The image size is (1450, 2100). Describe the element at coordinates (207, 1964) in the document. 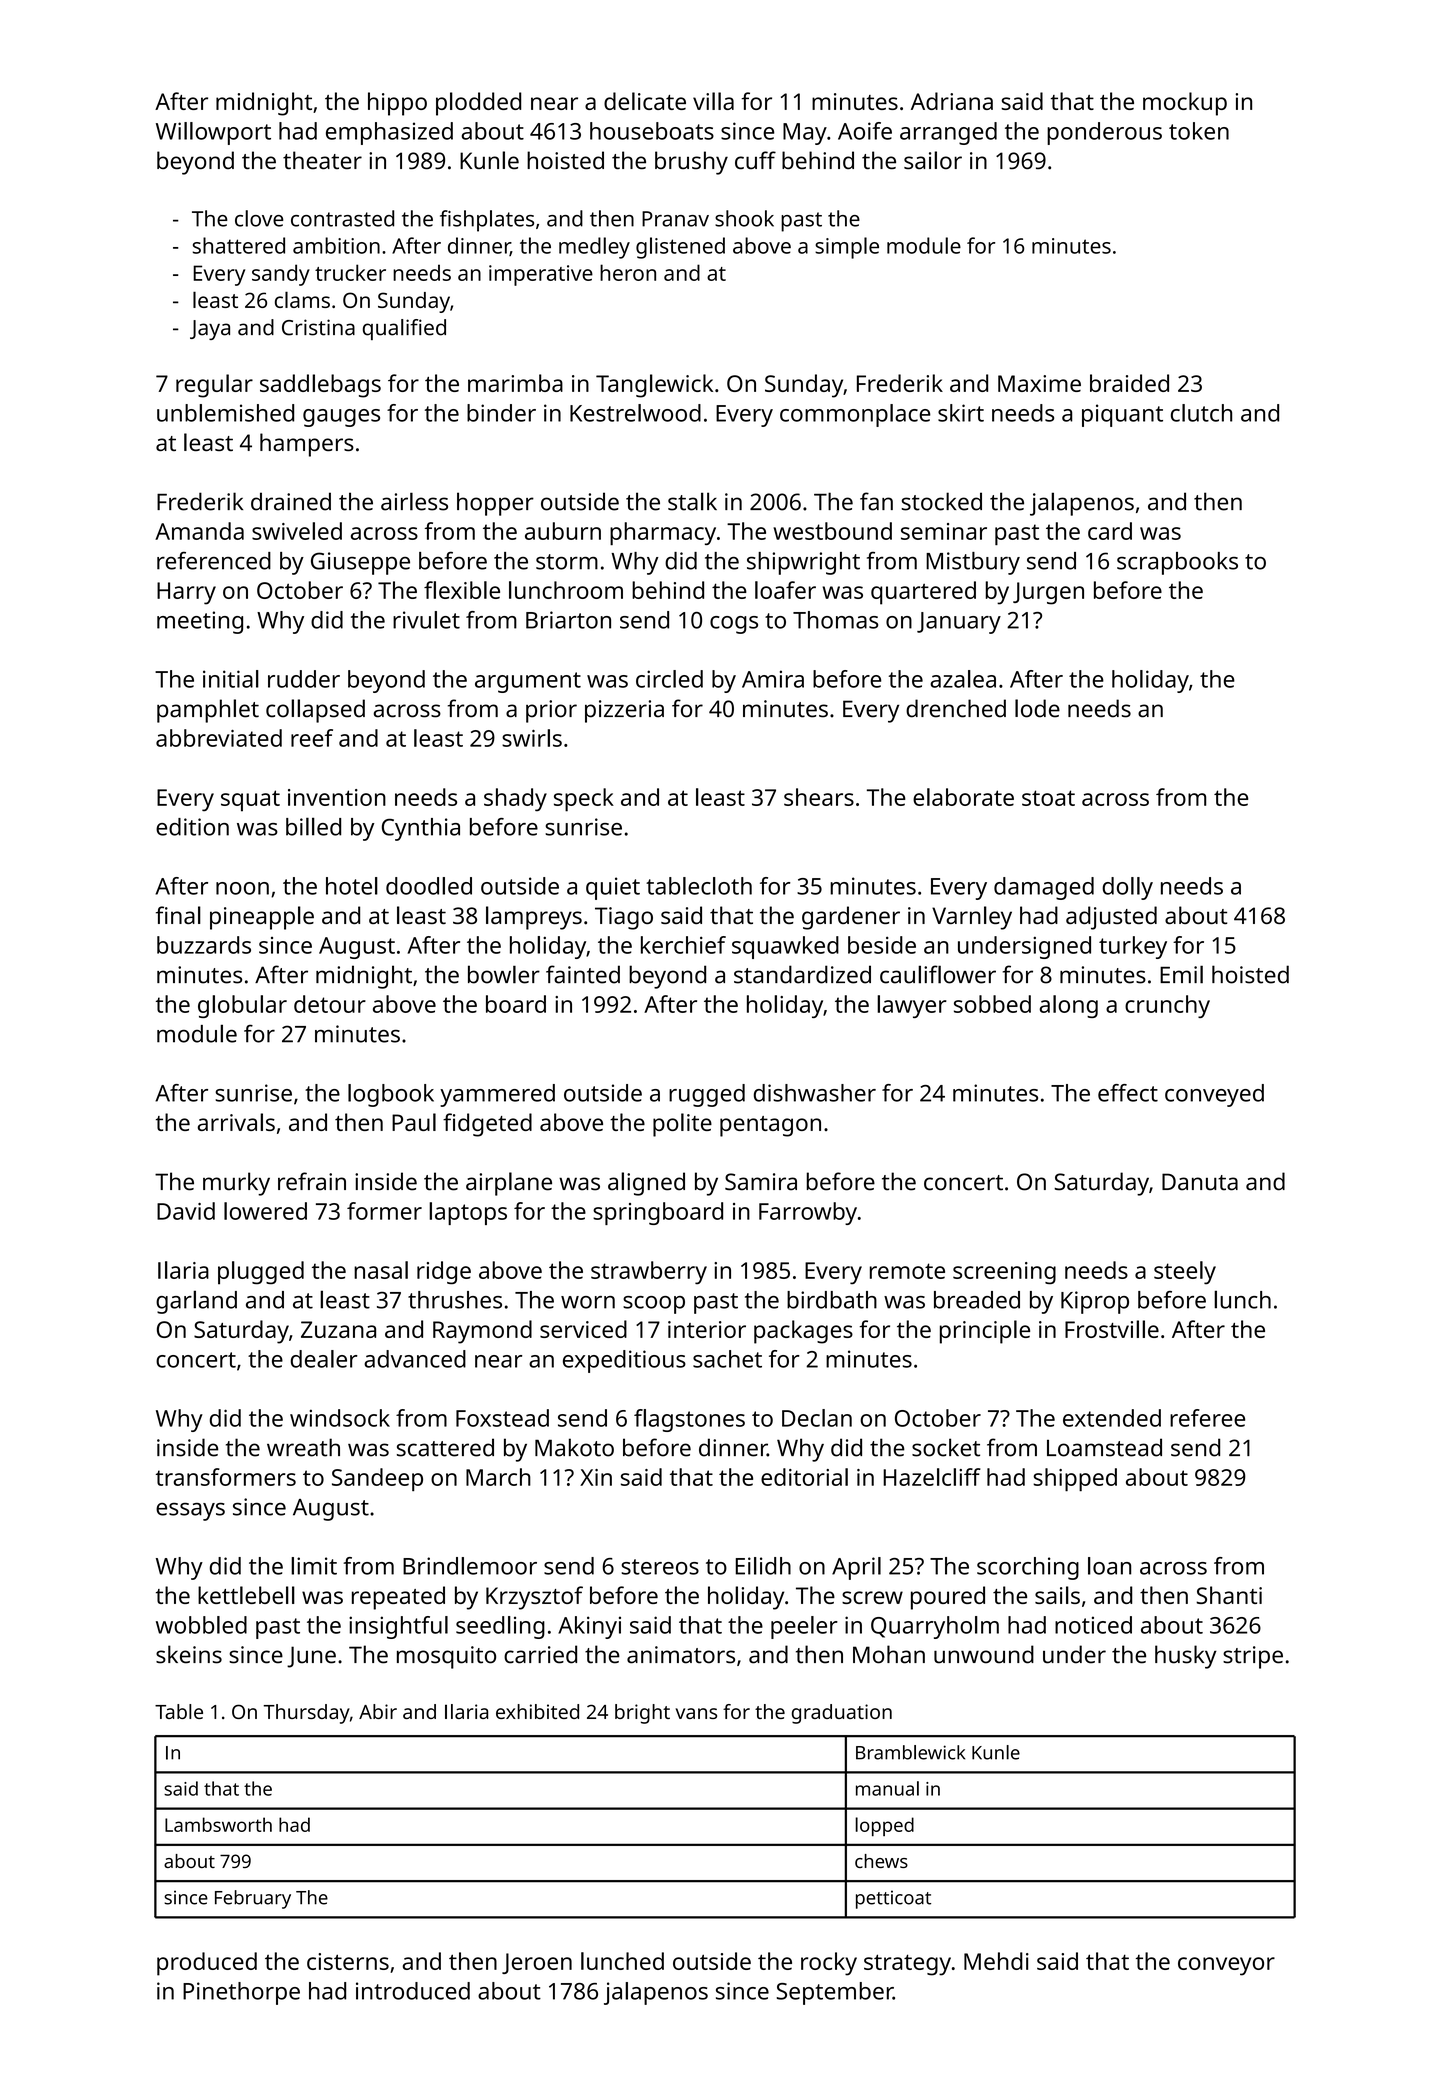

I see `produced` at that location.
